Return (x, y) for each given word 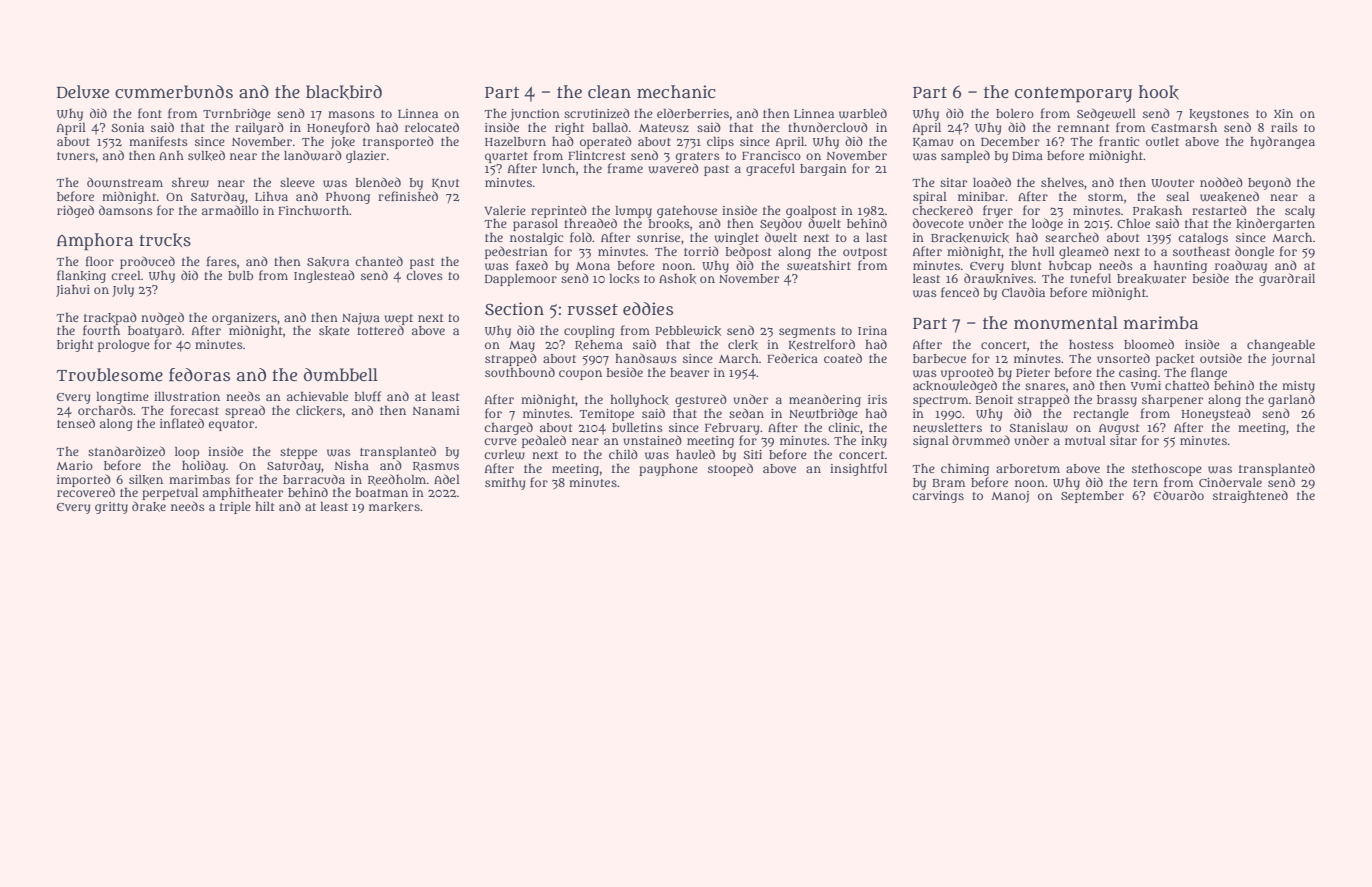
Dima (1027, 155)
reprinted (559, 211)
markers (394, 507)
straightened (1250, 496)
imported (84, 480)
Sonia (127, 127)
